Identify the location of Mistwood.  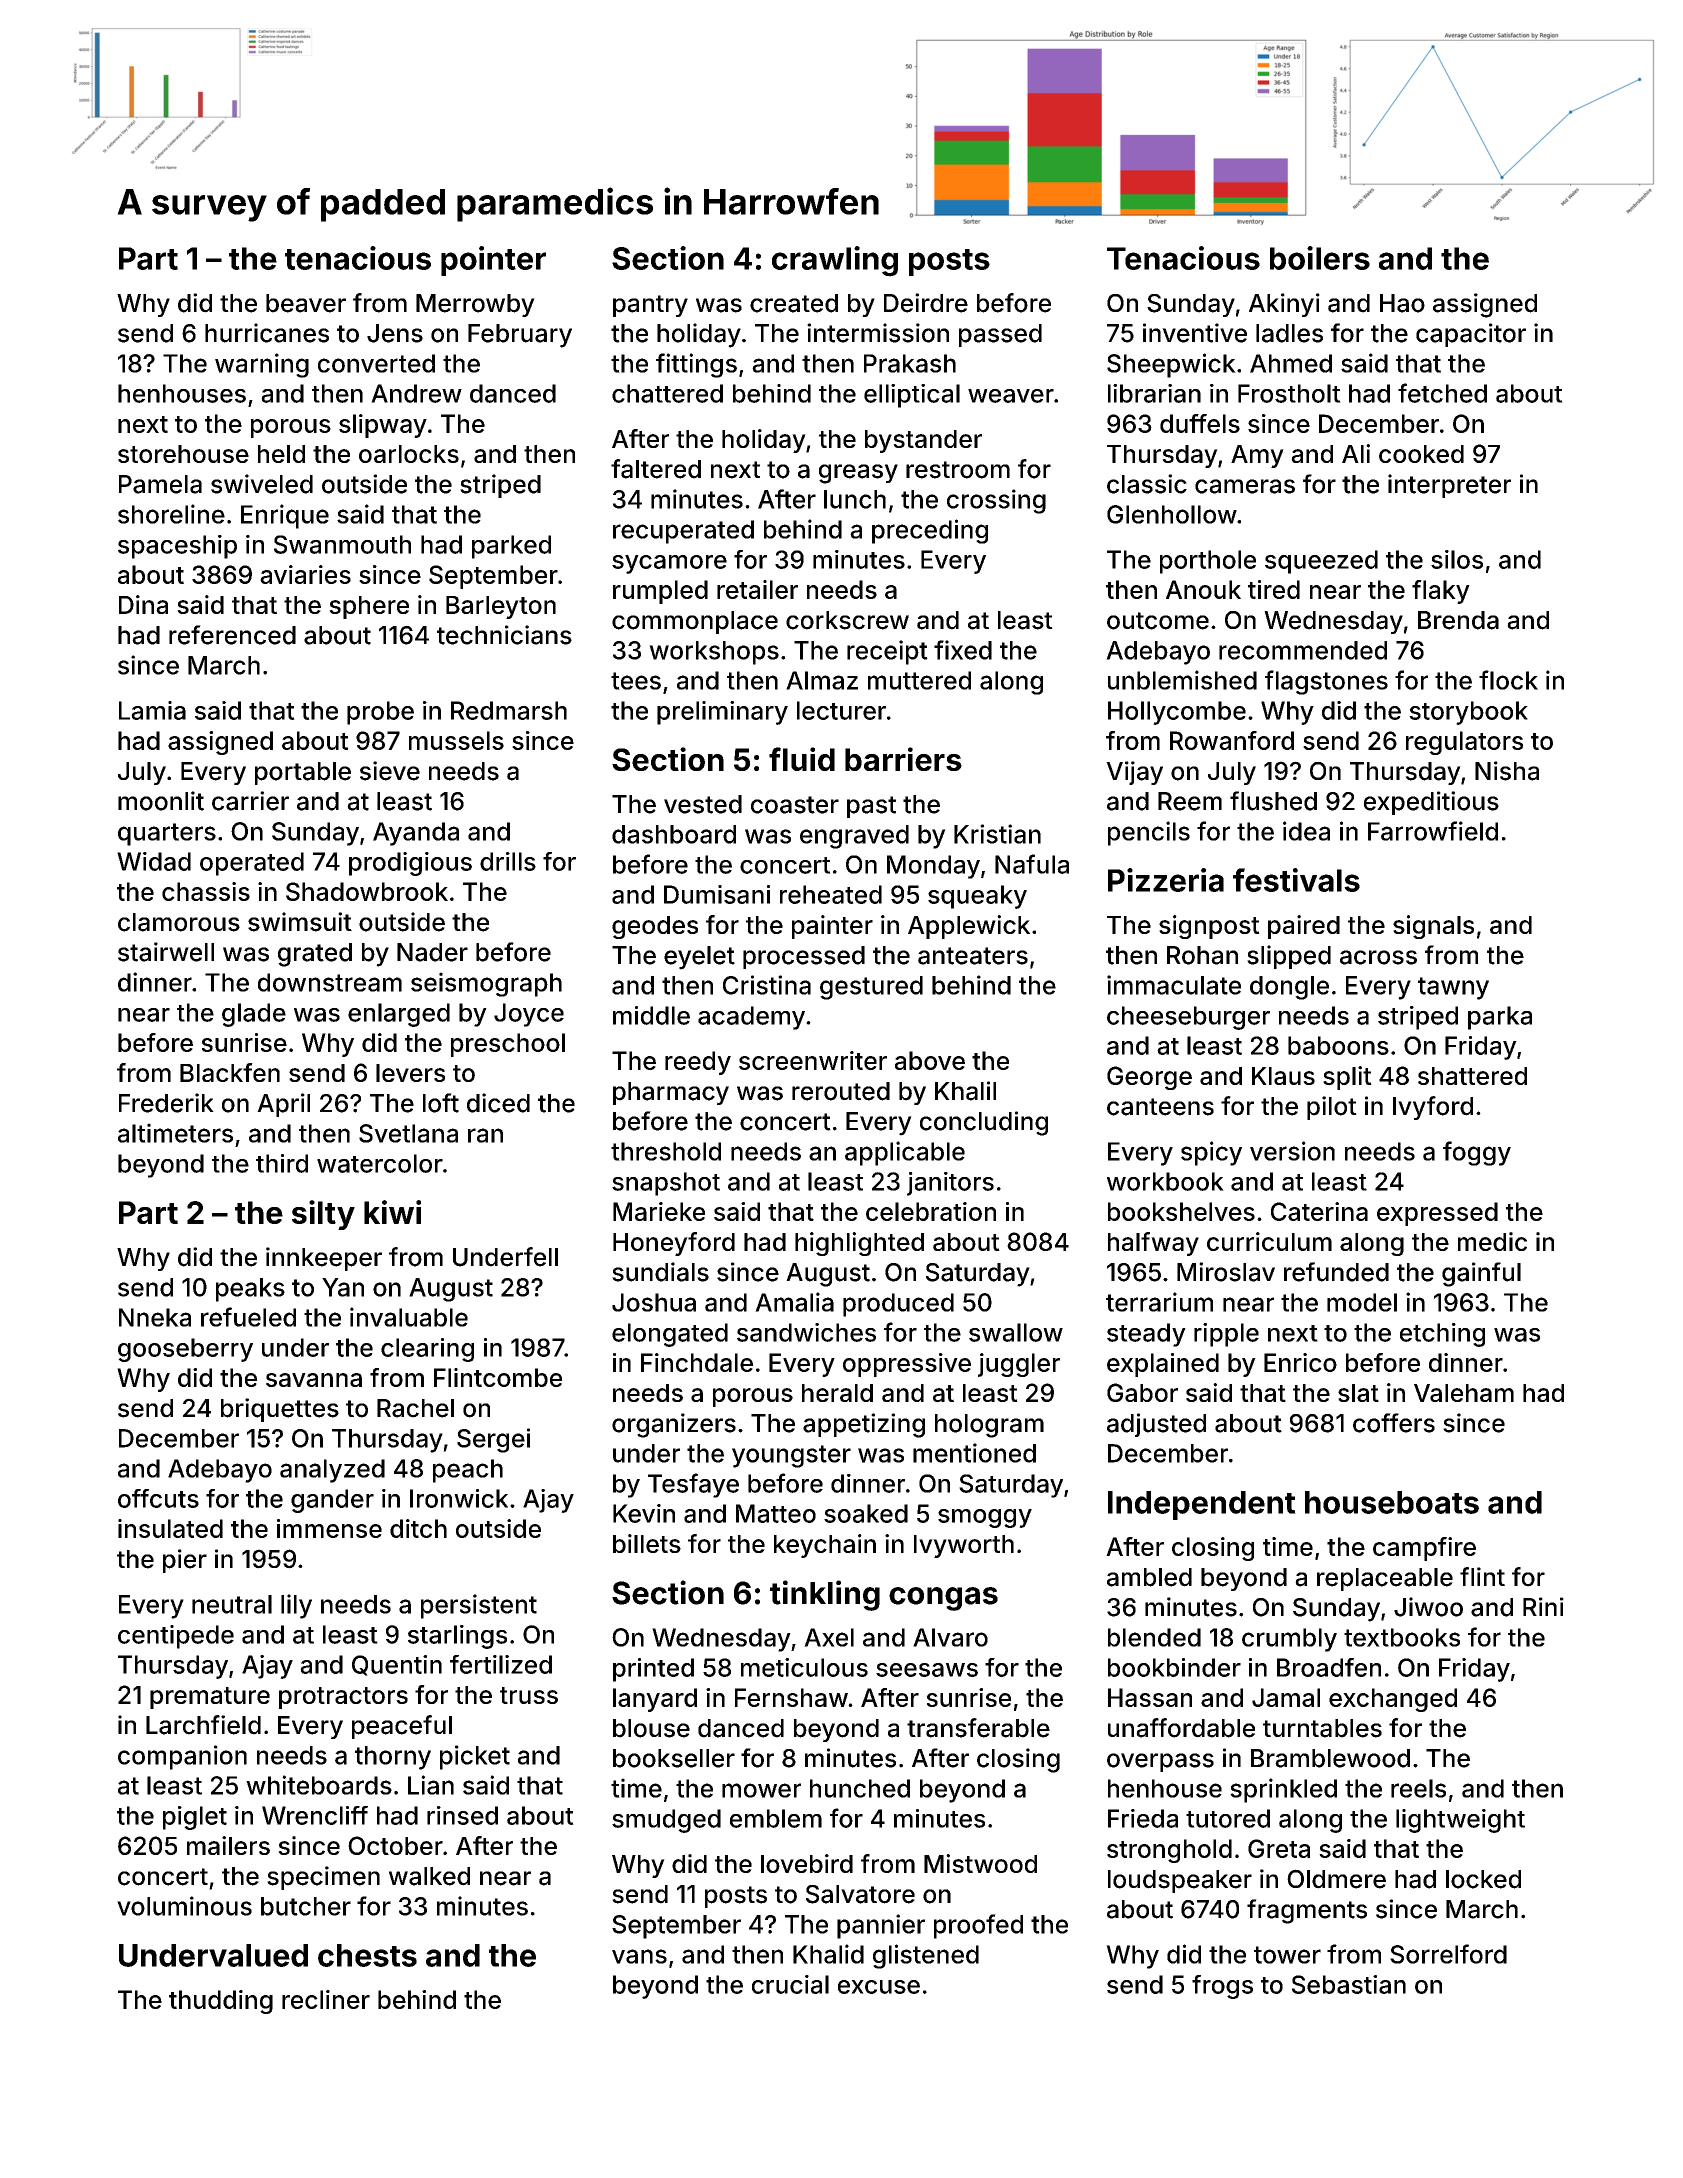
(980, 1863).
